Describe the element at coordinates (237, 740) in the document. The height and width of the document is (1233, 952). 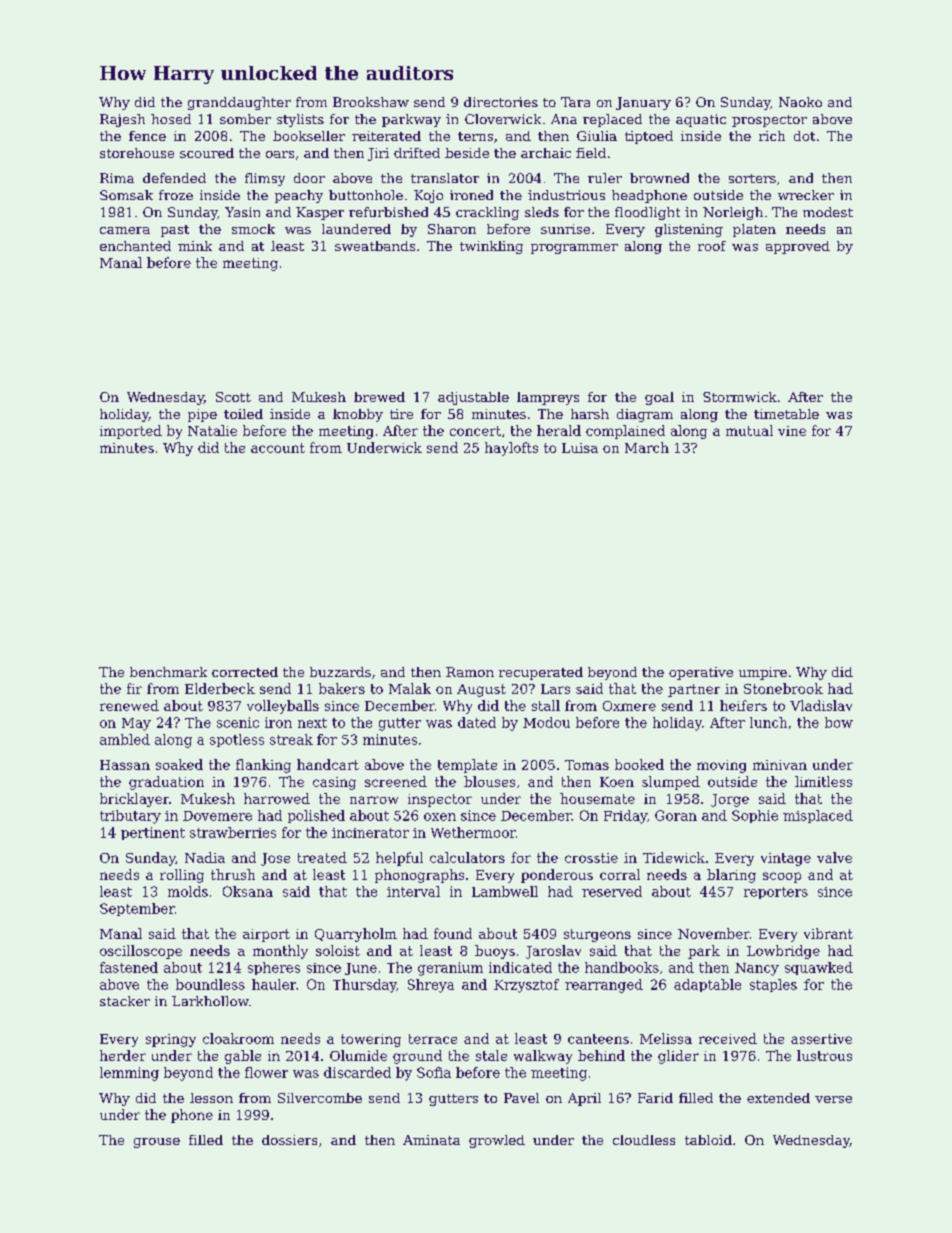
I see `spotless` at that location.
